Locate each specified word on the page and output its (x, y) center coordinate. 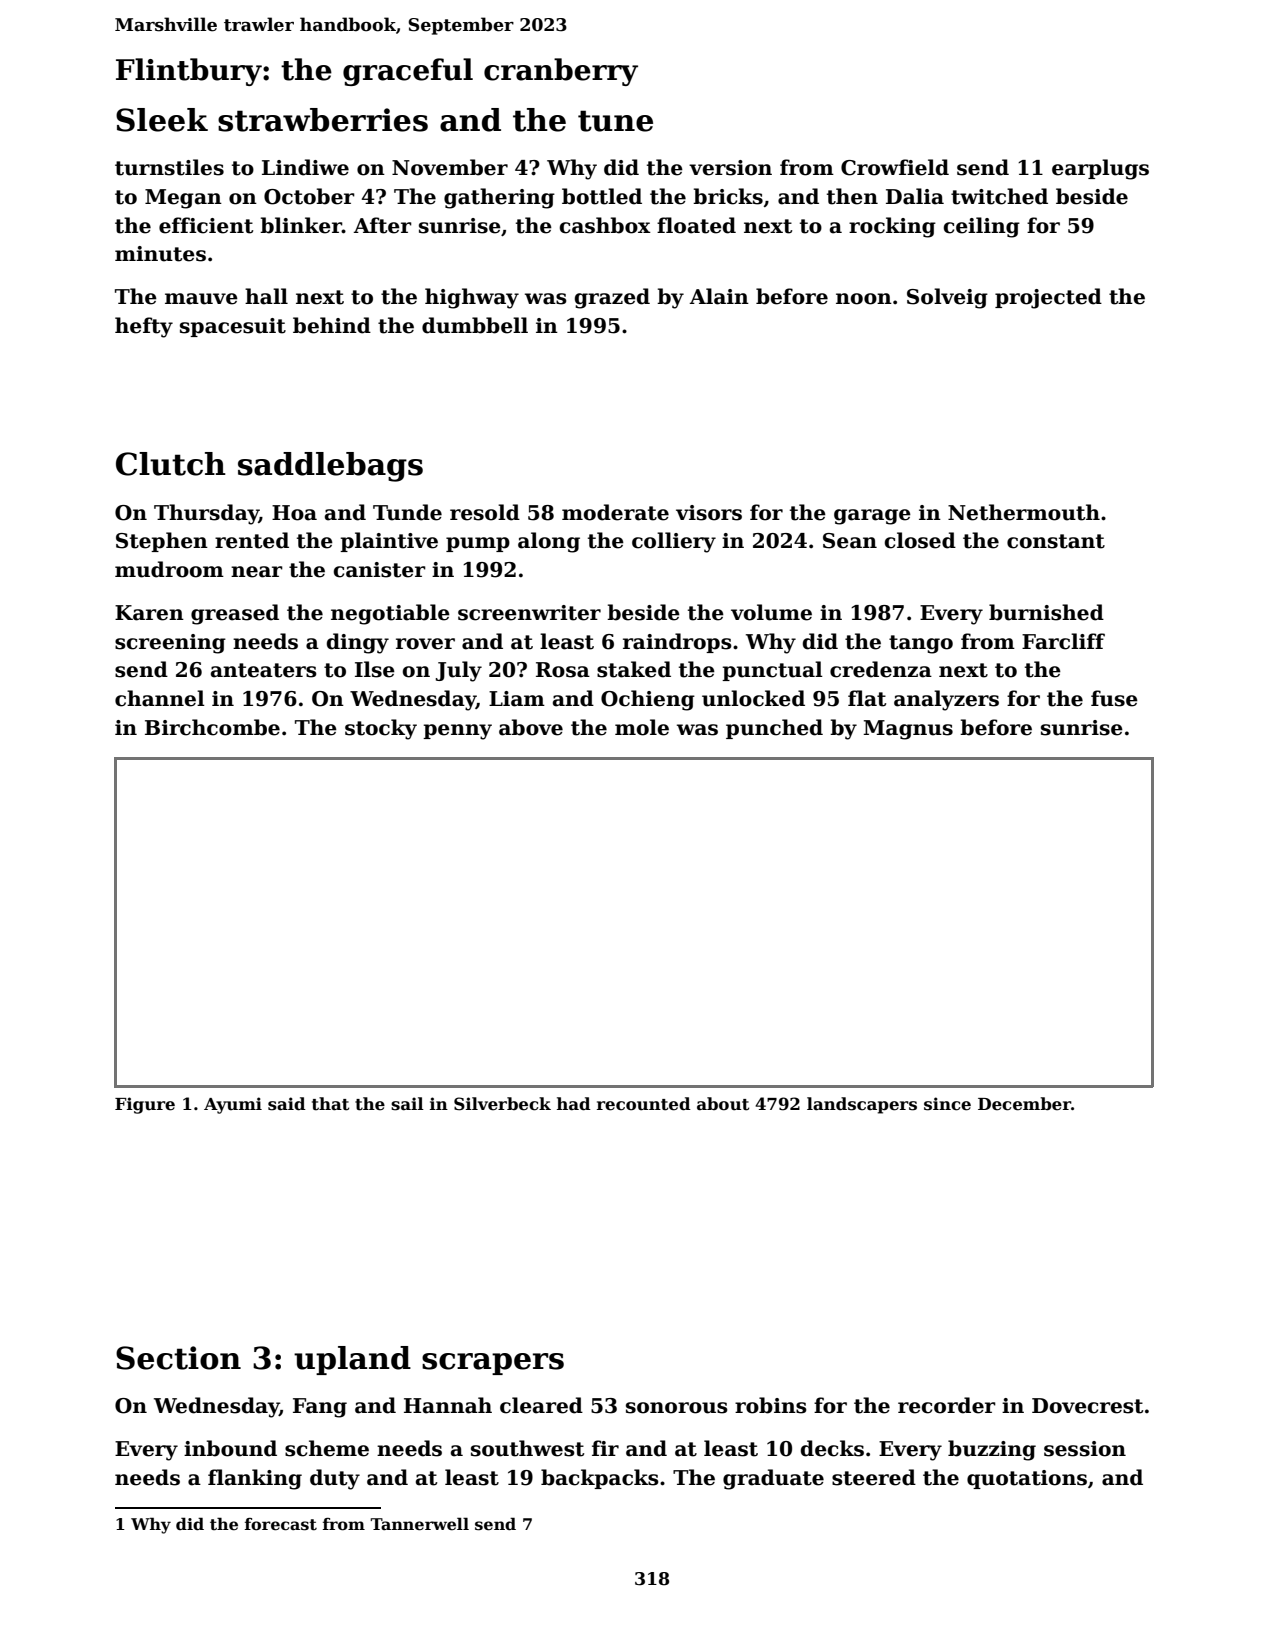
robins (771, 1405)
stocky (381, 729)
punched (774, 729)
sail (407, 1104)
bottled (602, 196)
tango (921, 644)
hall (266, 296)
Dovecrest (1087, 1406)
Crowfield (895, 167)
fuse (1114, 698)
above (531, 727)
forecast (281, 1524)
